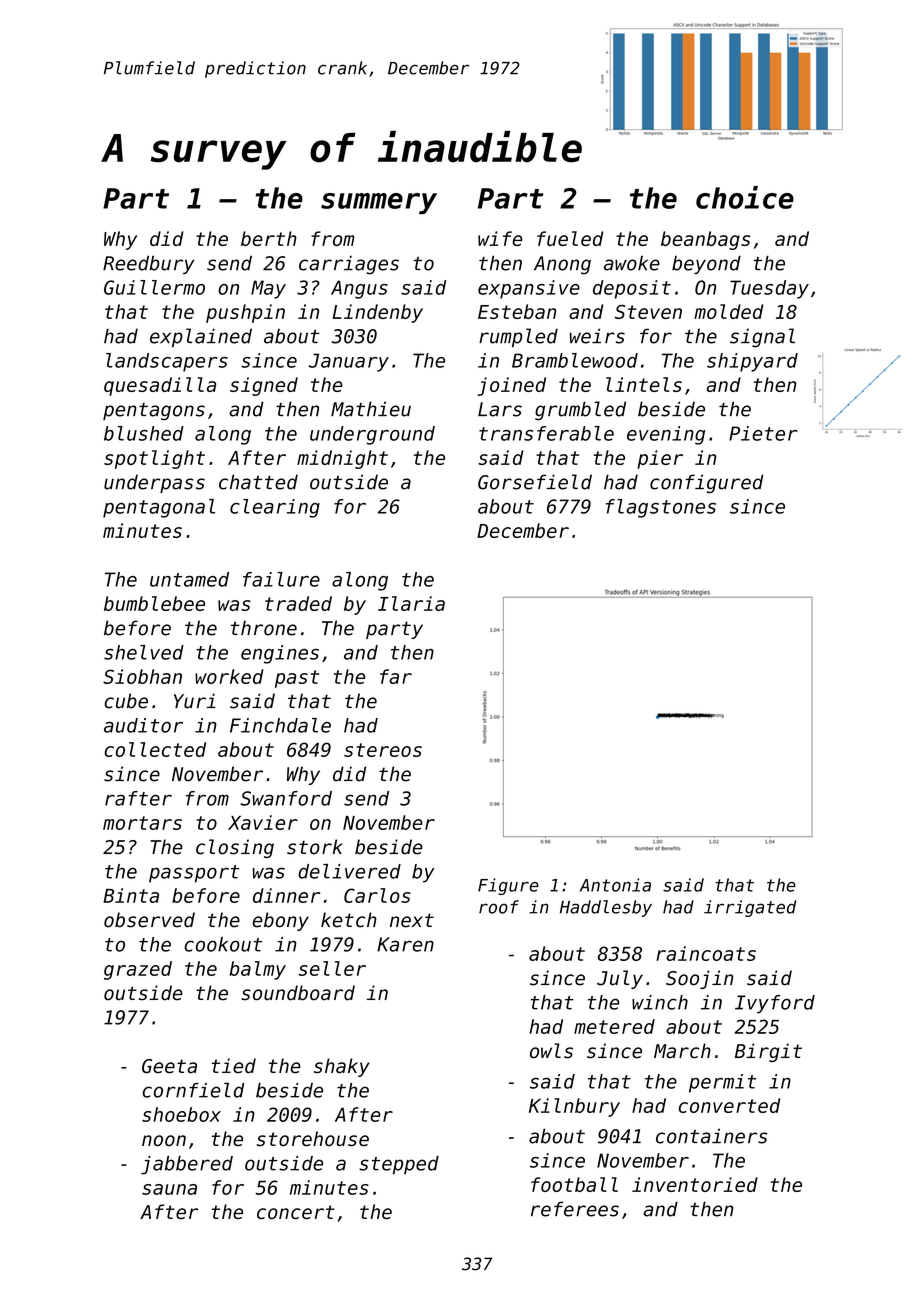 Image resolution: width=924 pixels, height=1314 pixels. I want to click on berth, so click(269, 238).
